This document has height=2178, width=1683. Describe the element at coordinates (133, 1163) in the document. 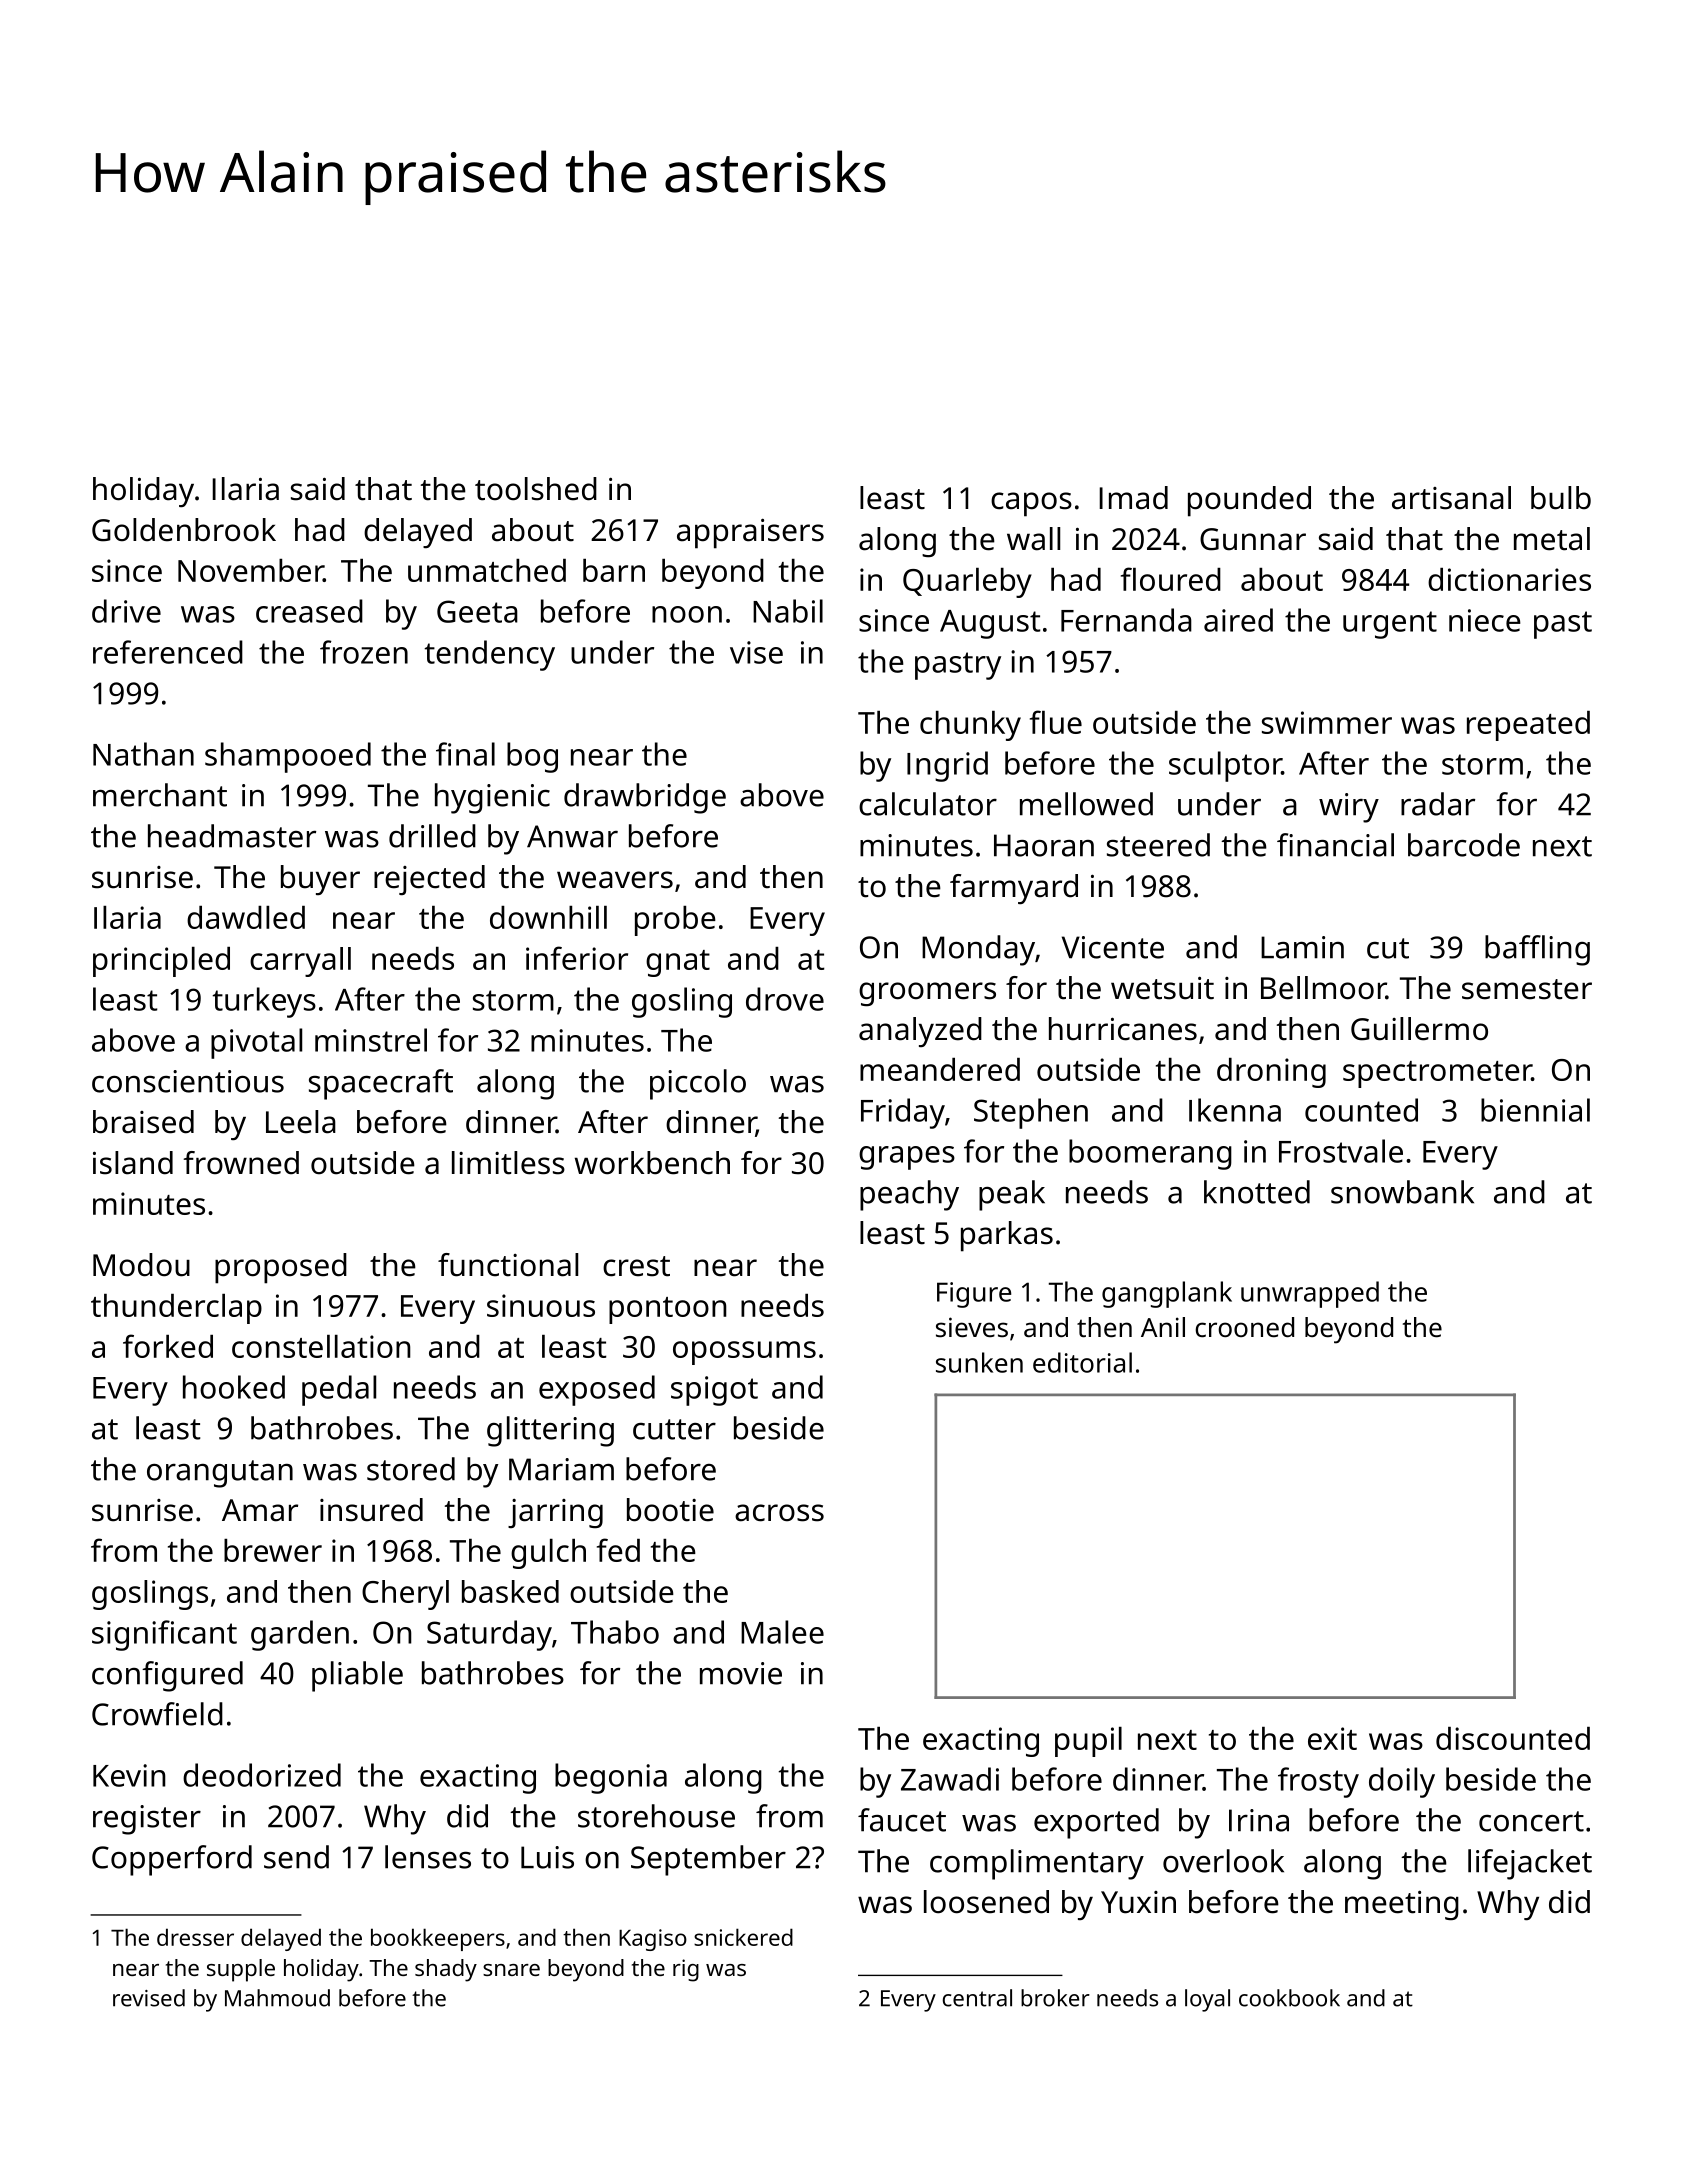

I see `island` at that location.
